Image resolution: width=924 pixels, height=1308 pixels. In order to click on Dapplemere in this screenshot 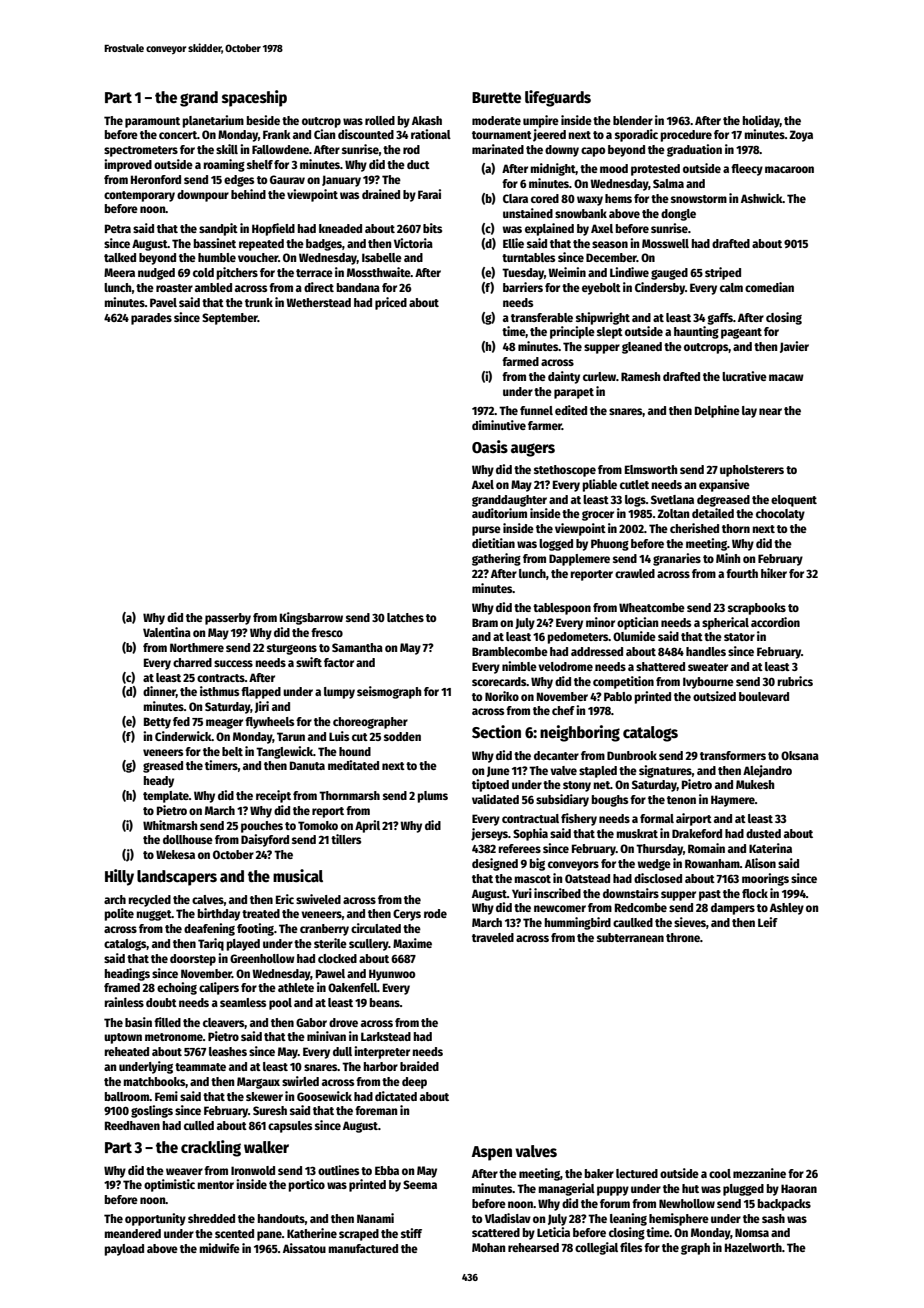, I will do `click(579, 560)`.
